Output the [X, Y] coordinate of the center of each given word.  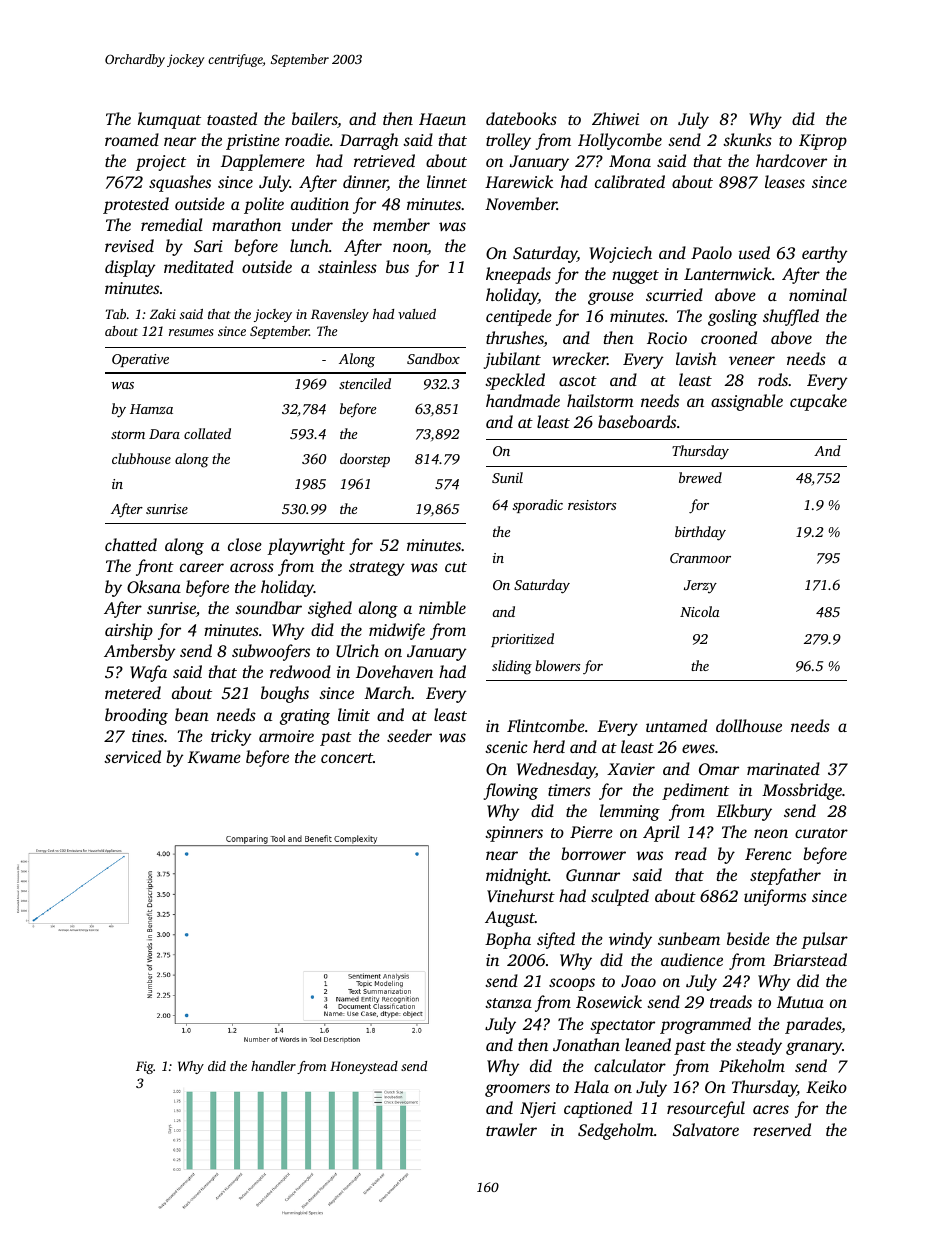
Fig [145, 1067]
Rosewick [609, 1002]
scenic [506, 747]
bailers [314, 118]
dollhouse [749, 725]
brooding [136, 716]
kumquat [169, 120]
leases [785, 181]
